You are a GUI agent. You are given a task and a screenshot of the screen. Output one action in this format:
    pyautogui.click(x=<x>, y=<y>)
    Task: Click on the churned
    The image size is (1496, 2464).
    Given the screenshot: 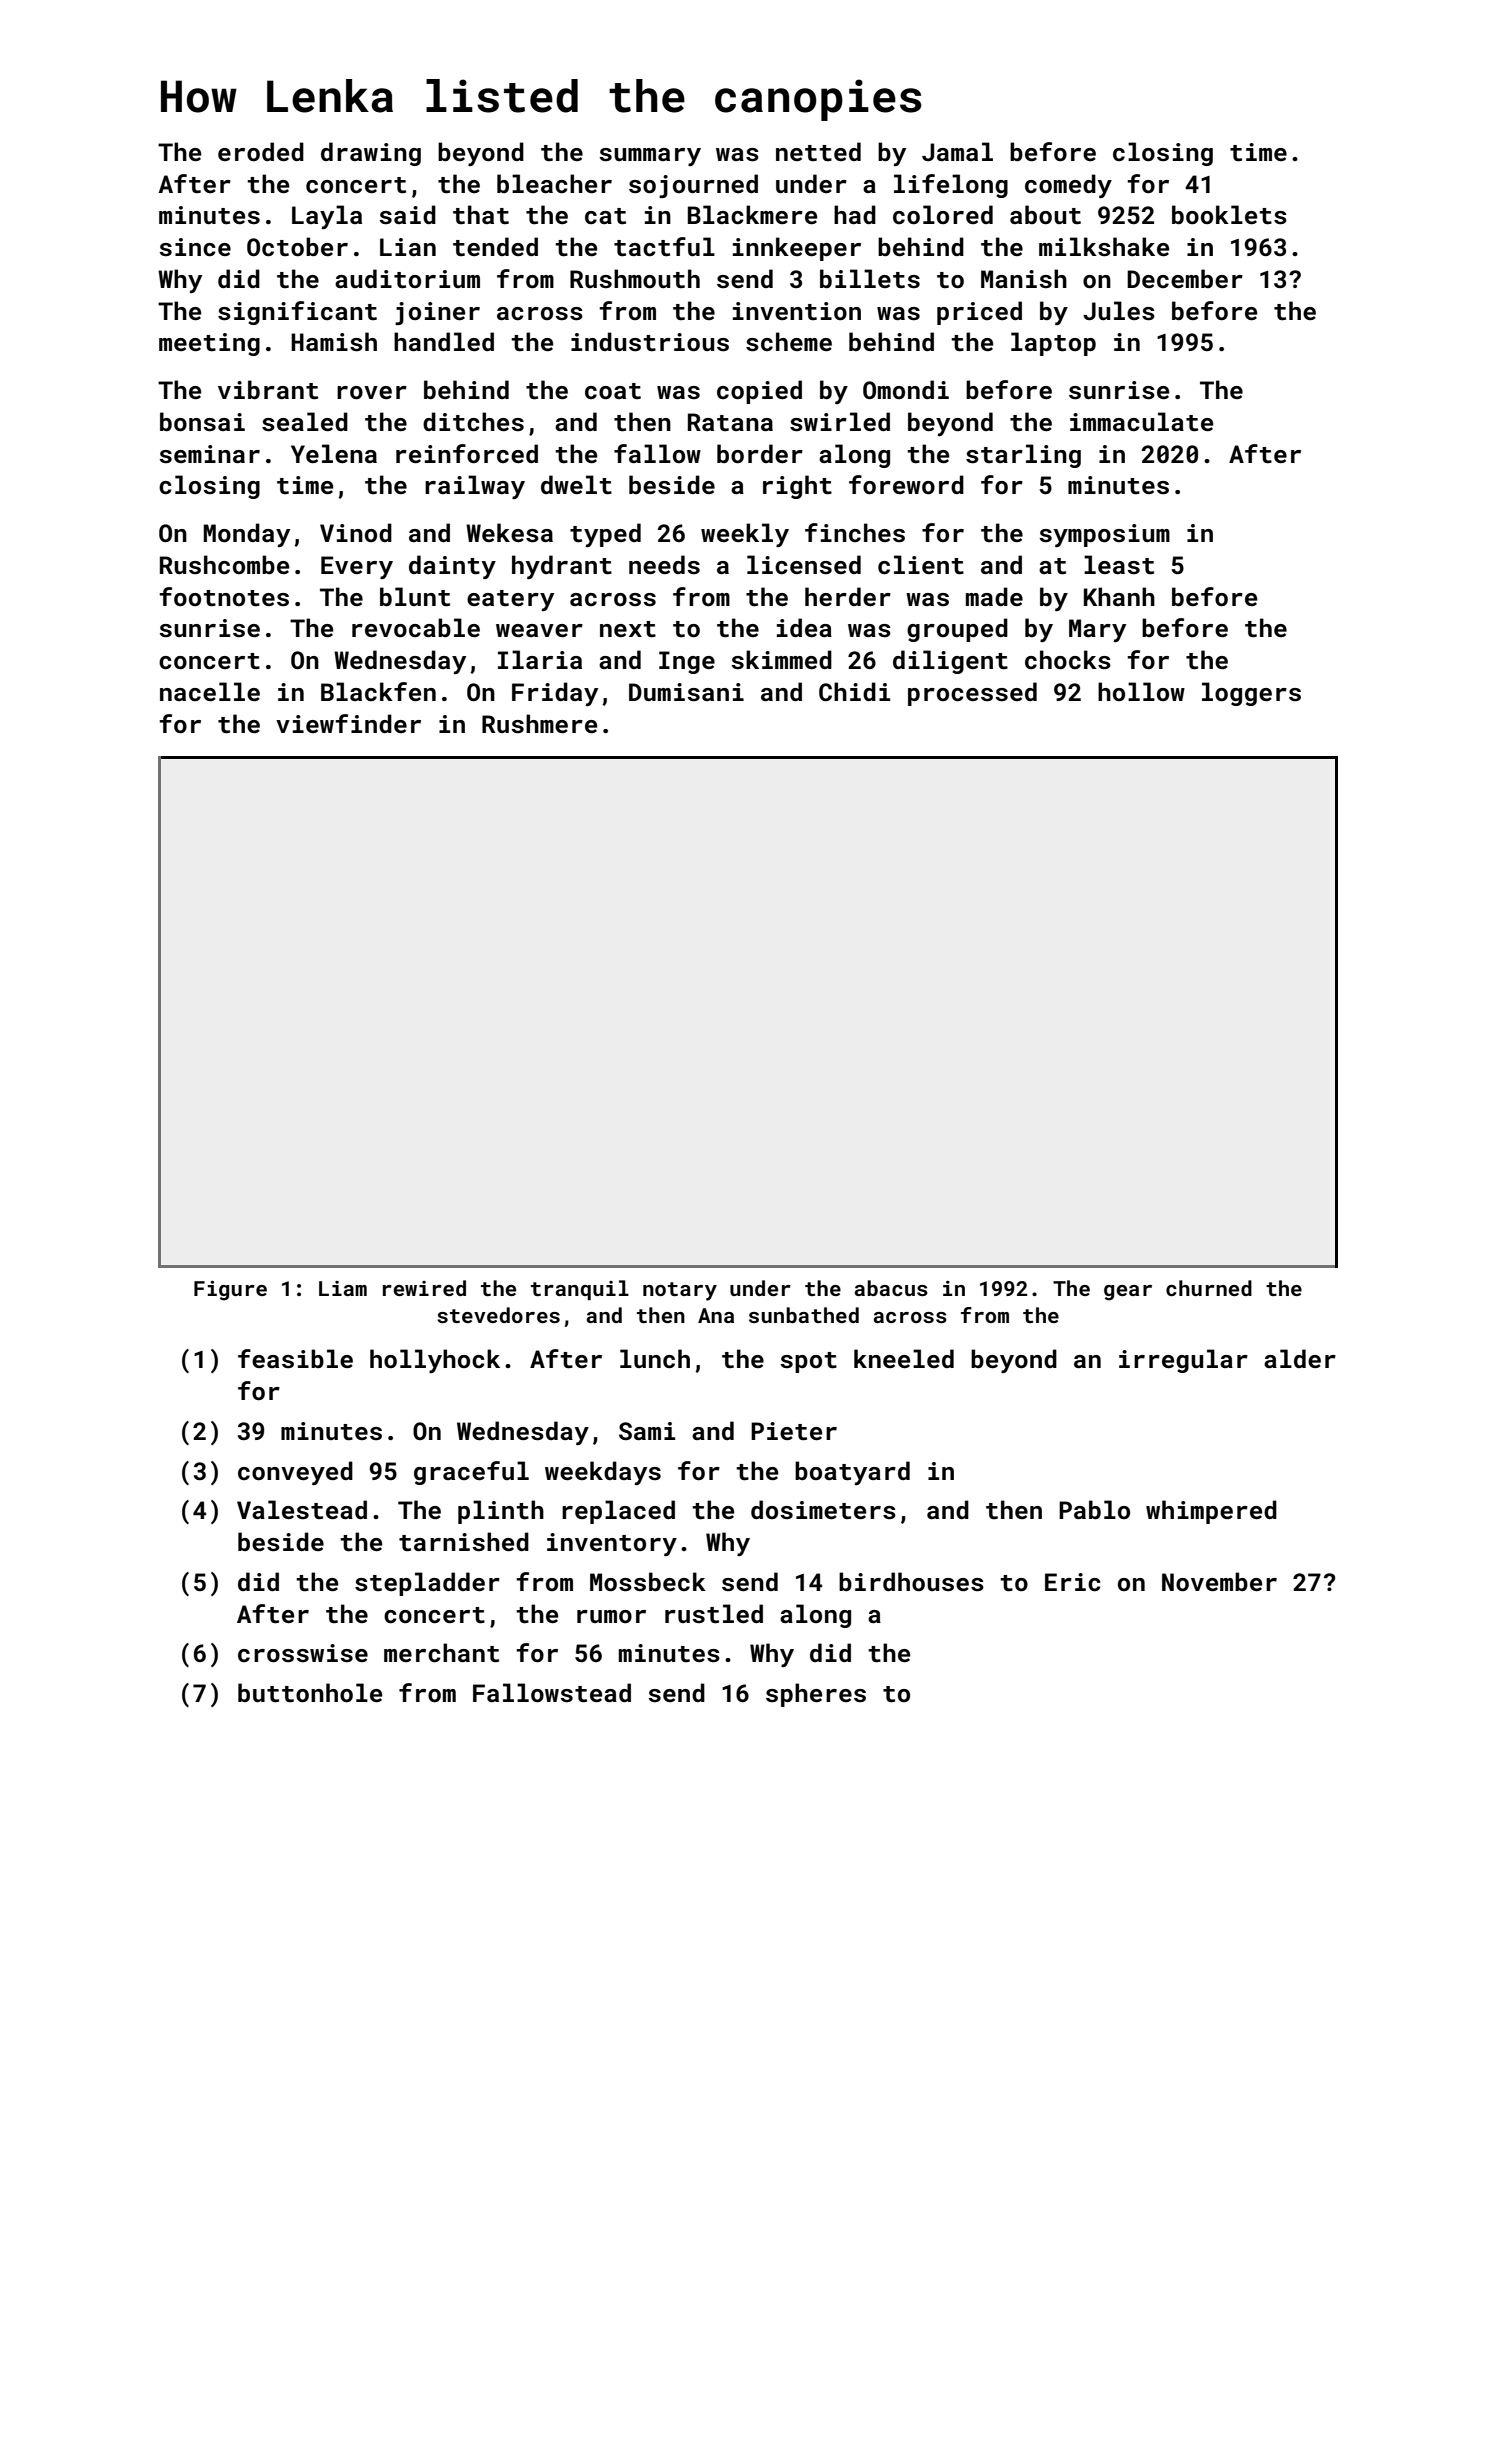 What is the action you would take?
    pyautogui.click(x=1209, y=1288)
